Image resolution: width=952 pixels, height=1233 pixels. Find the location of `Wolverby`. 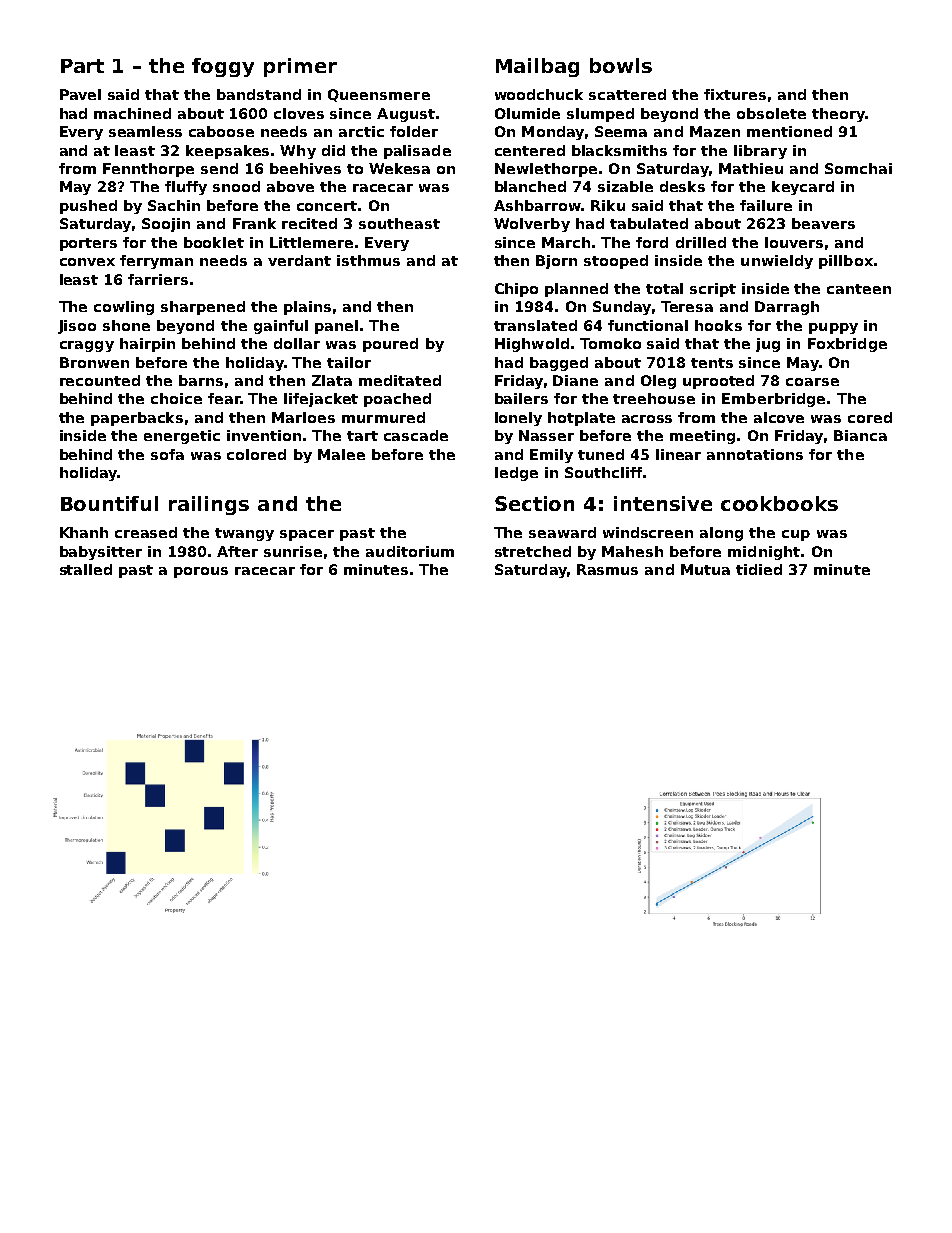

Wolverby is located at coordinates (532, 225).
